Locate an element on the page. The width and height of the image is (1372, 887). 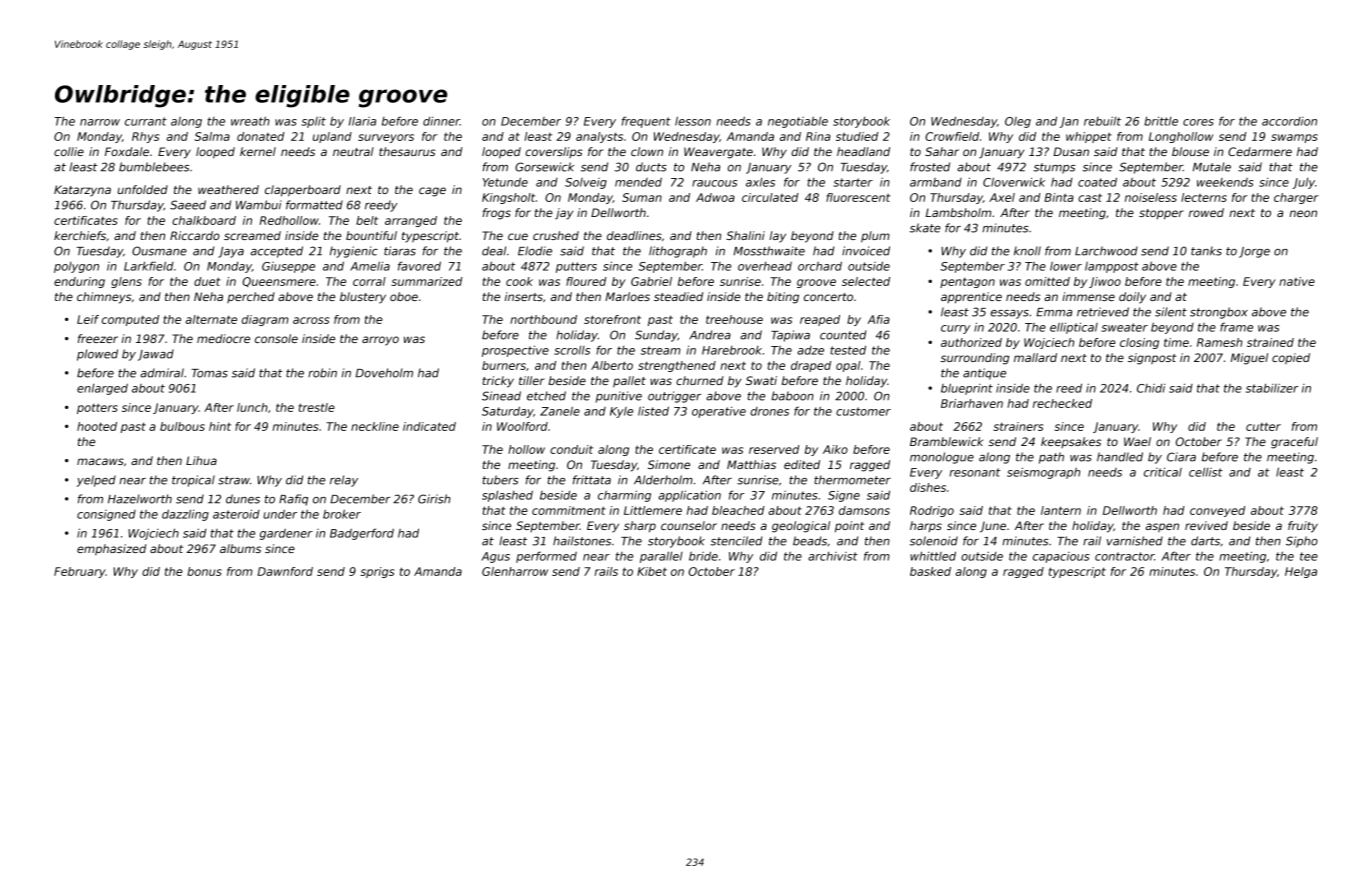
pallet is located at coordinates (629, 382).
